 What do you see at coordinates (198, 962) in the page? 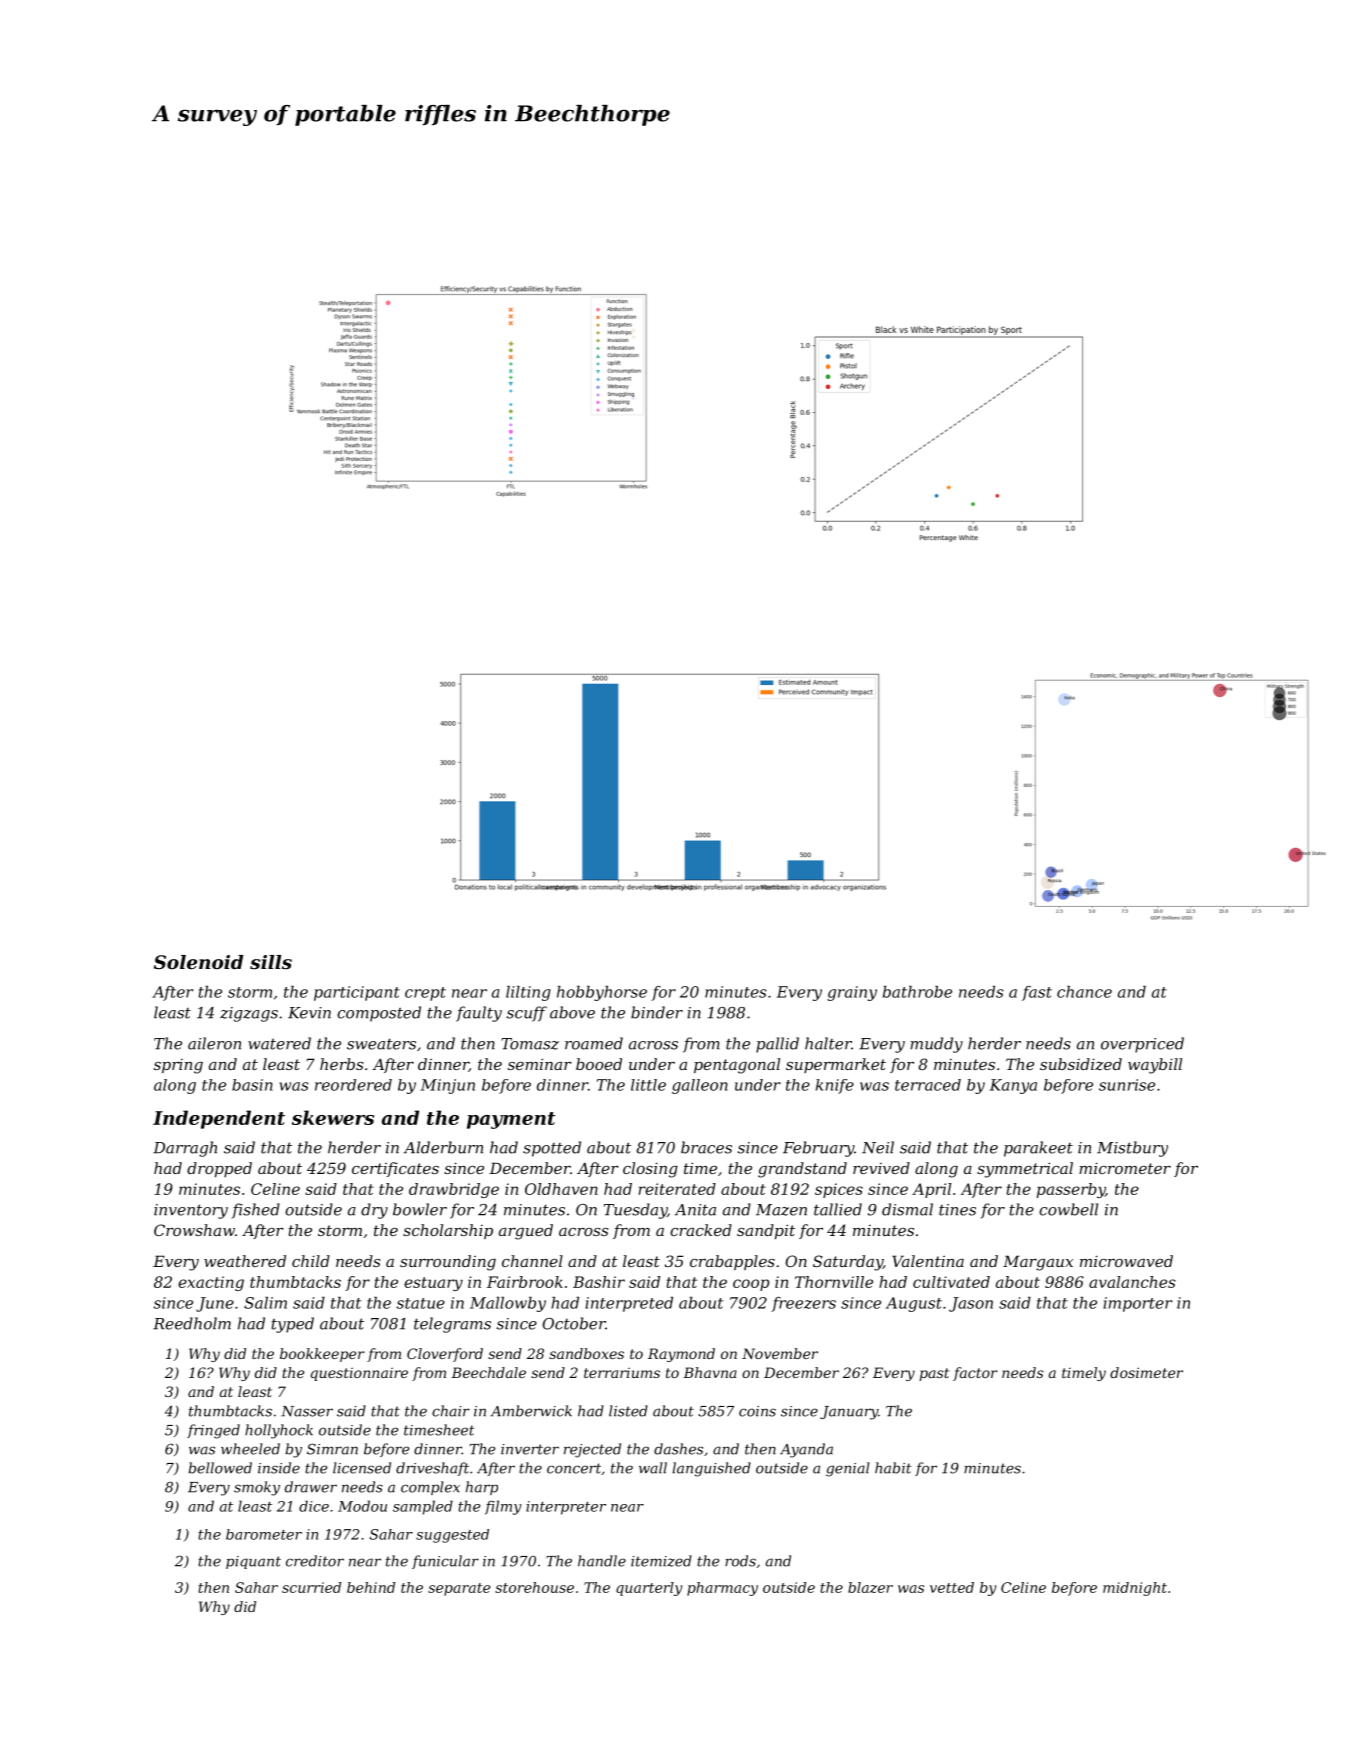
I see `Solenoid` at bounding box center [198, 962].
